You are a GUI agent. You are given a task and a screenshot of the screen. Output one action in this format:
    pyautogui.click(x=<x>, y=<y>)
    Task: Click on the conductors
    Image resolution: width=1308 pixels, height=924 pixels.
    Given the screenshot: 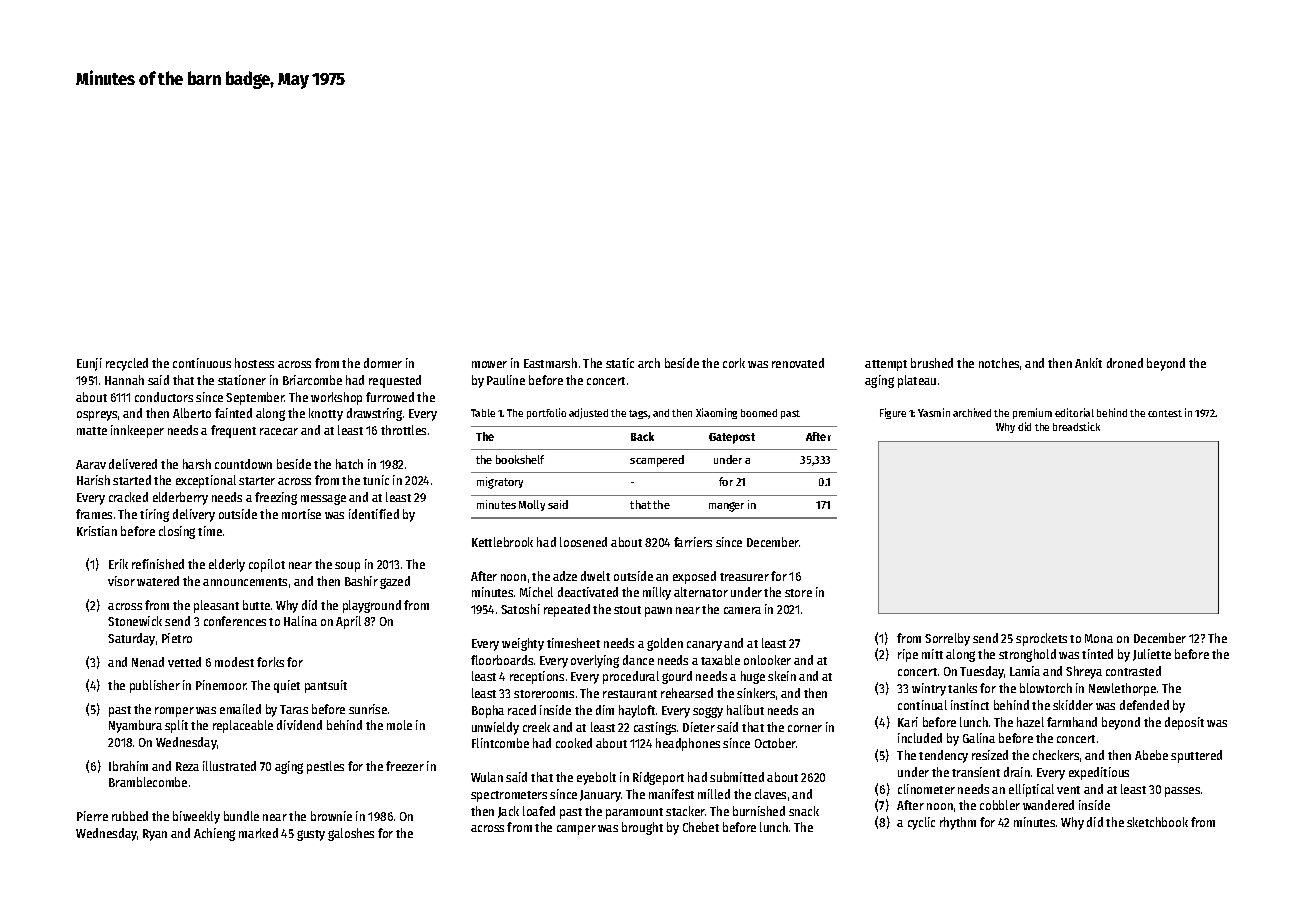 What is the action you would take?
    pyautogui.click(x=164, y=397)
